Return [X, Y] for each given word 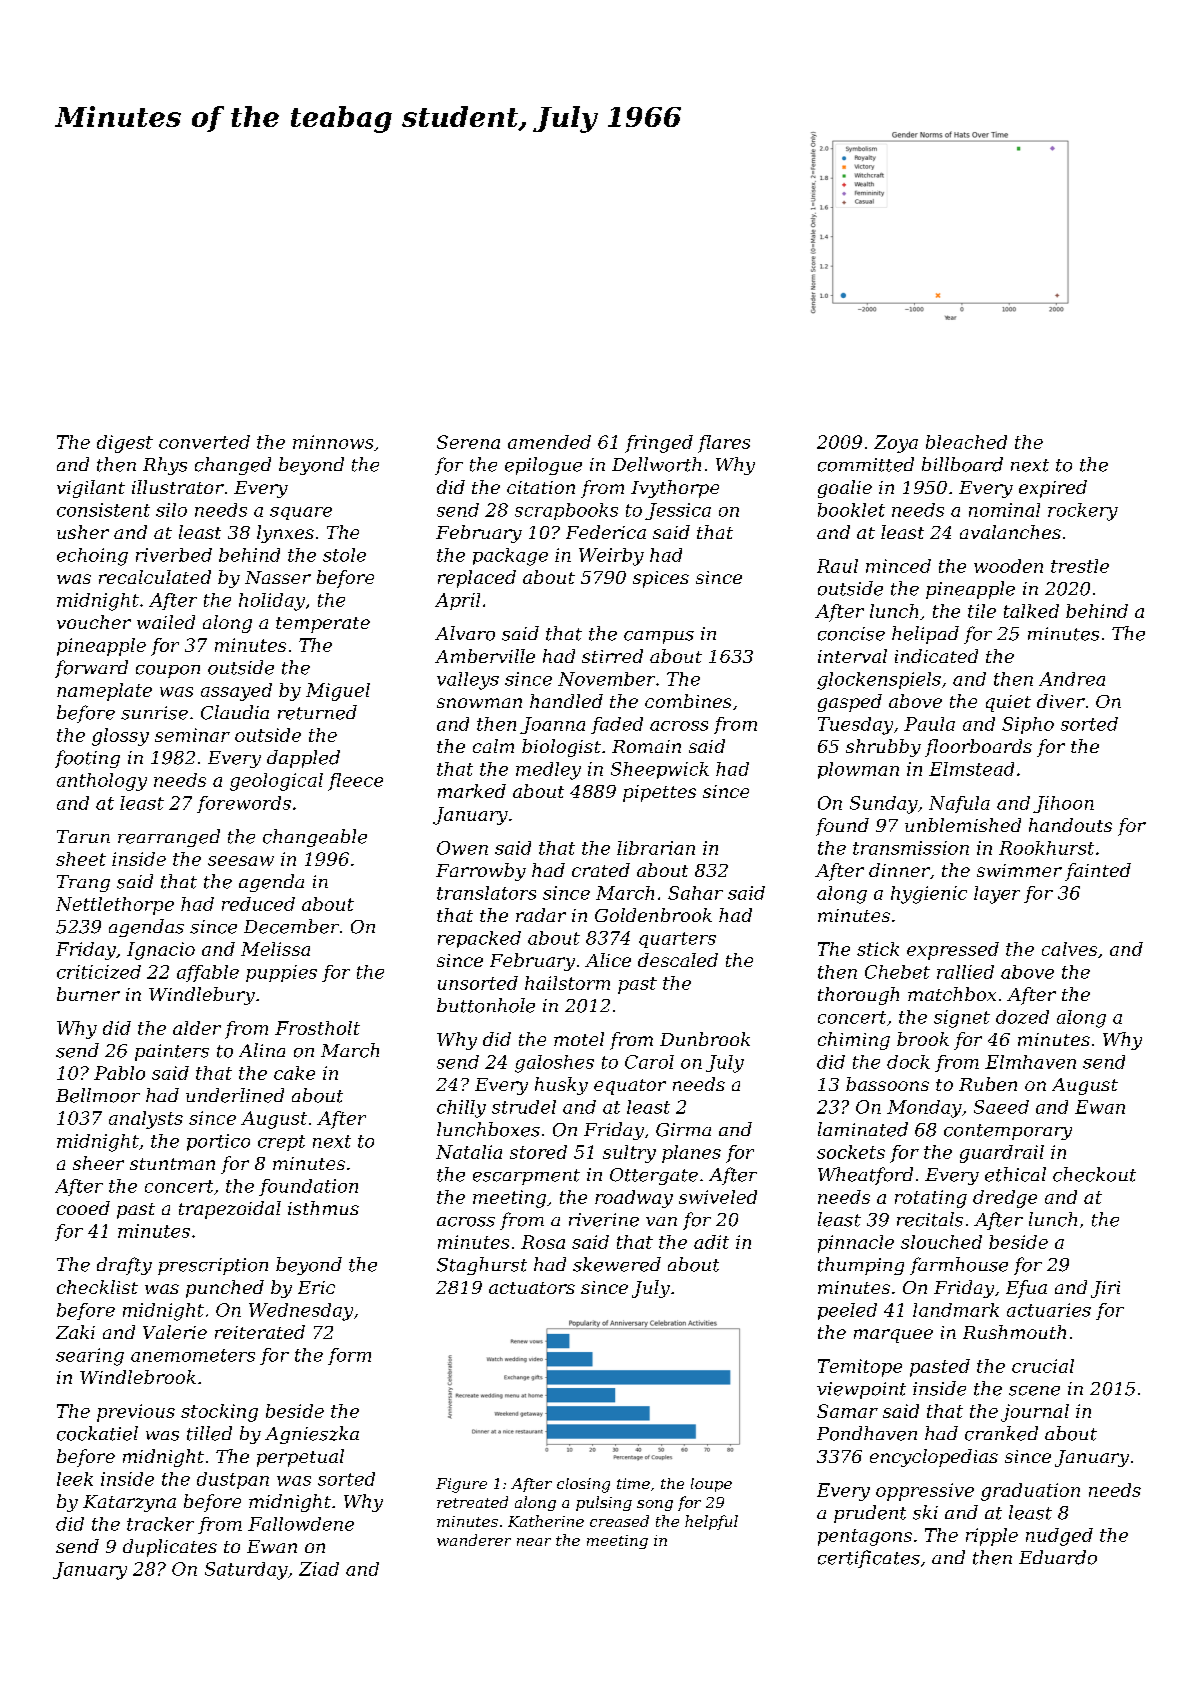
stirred [612, 656]
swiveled [718, 1197]
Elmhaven [1030, 1062]
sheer [98, 1163]
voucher [94, 622]
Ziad [319, 1569]
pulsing [604, 1503]
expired [1053, 489]
